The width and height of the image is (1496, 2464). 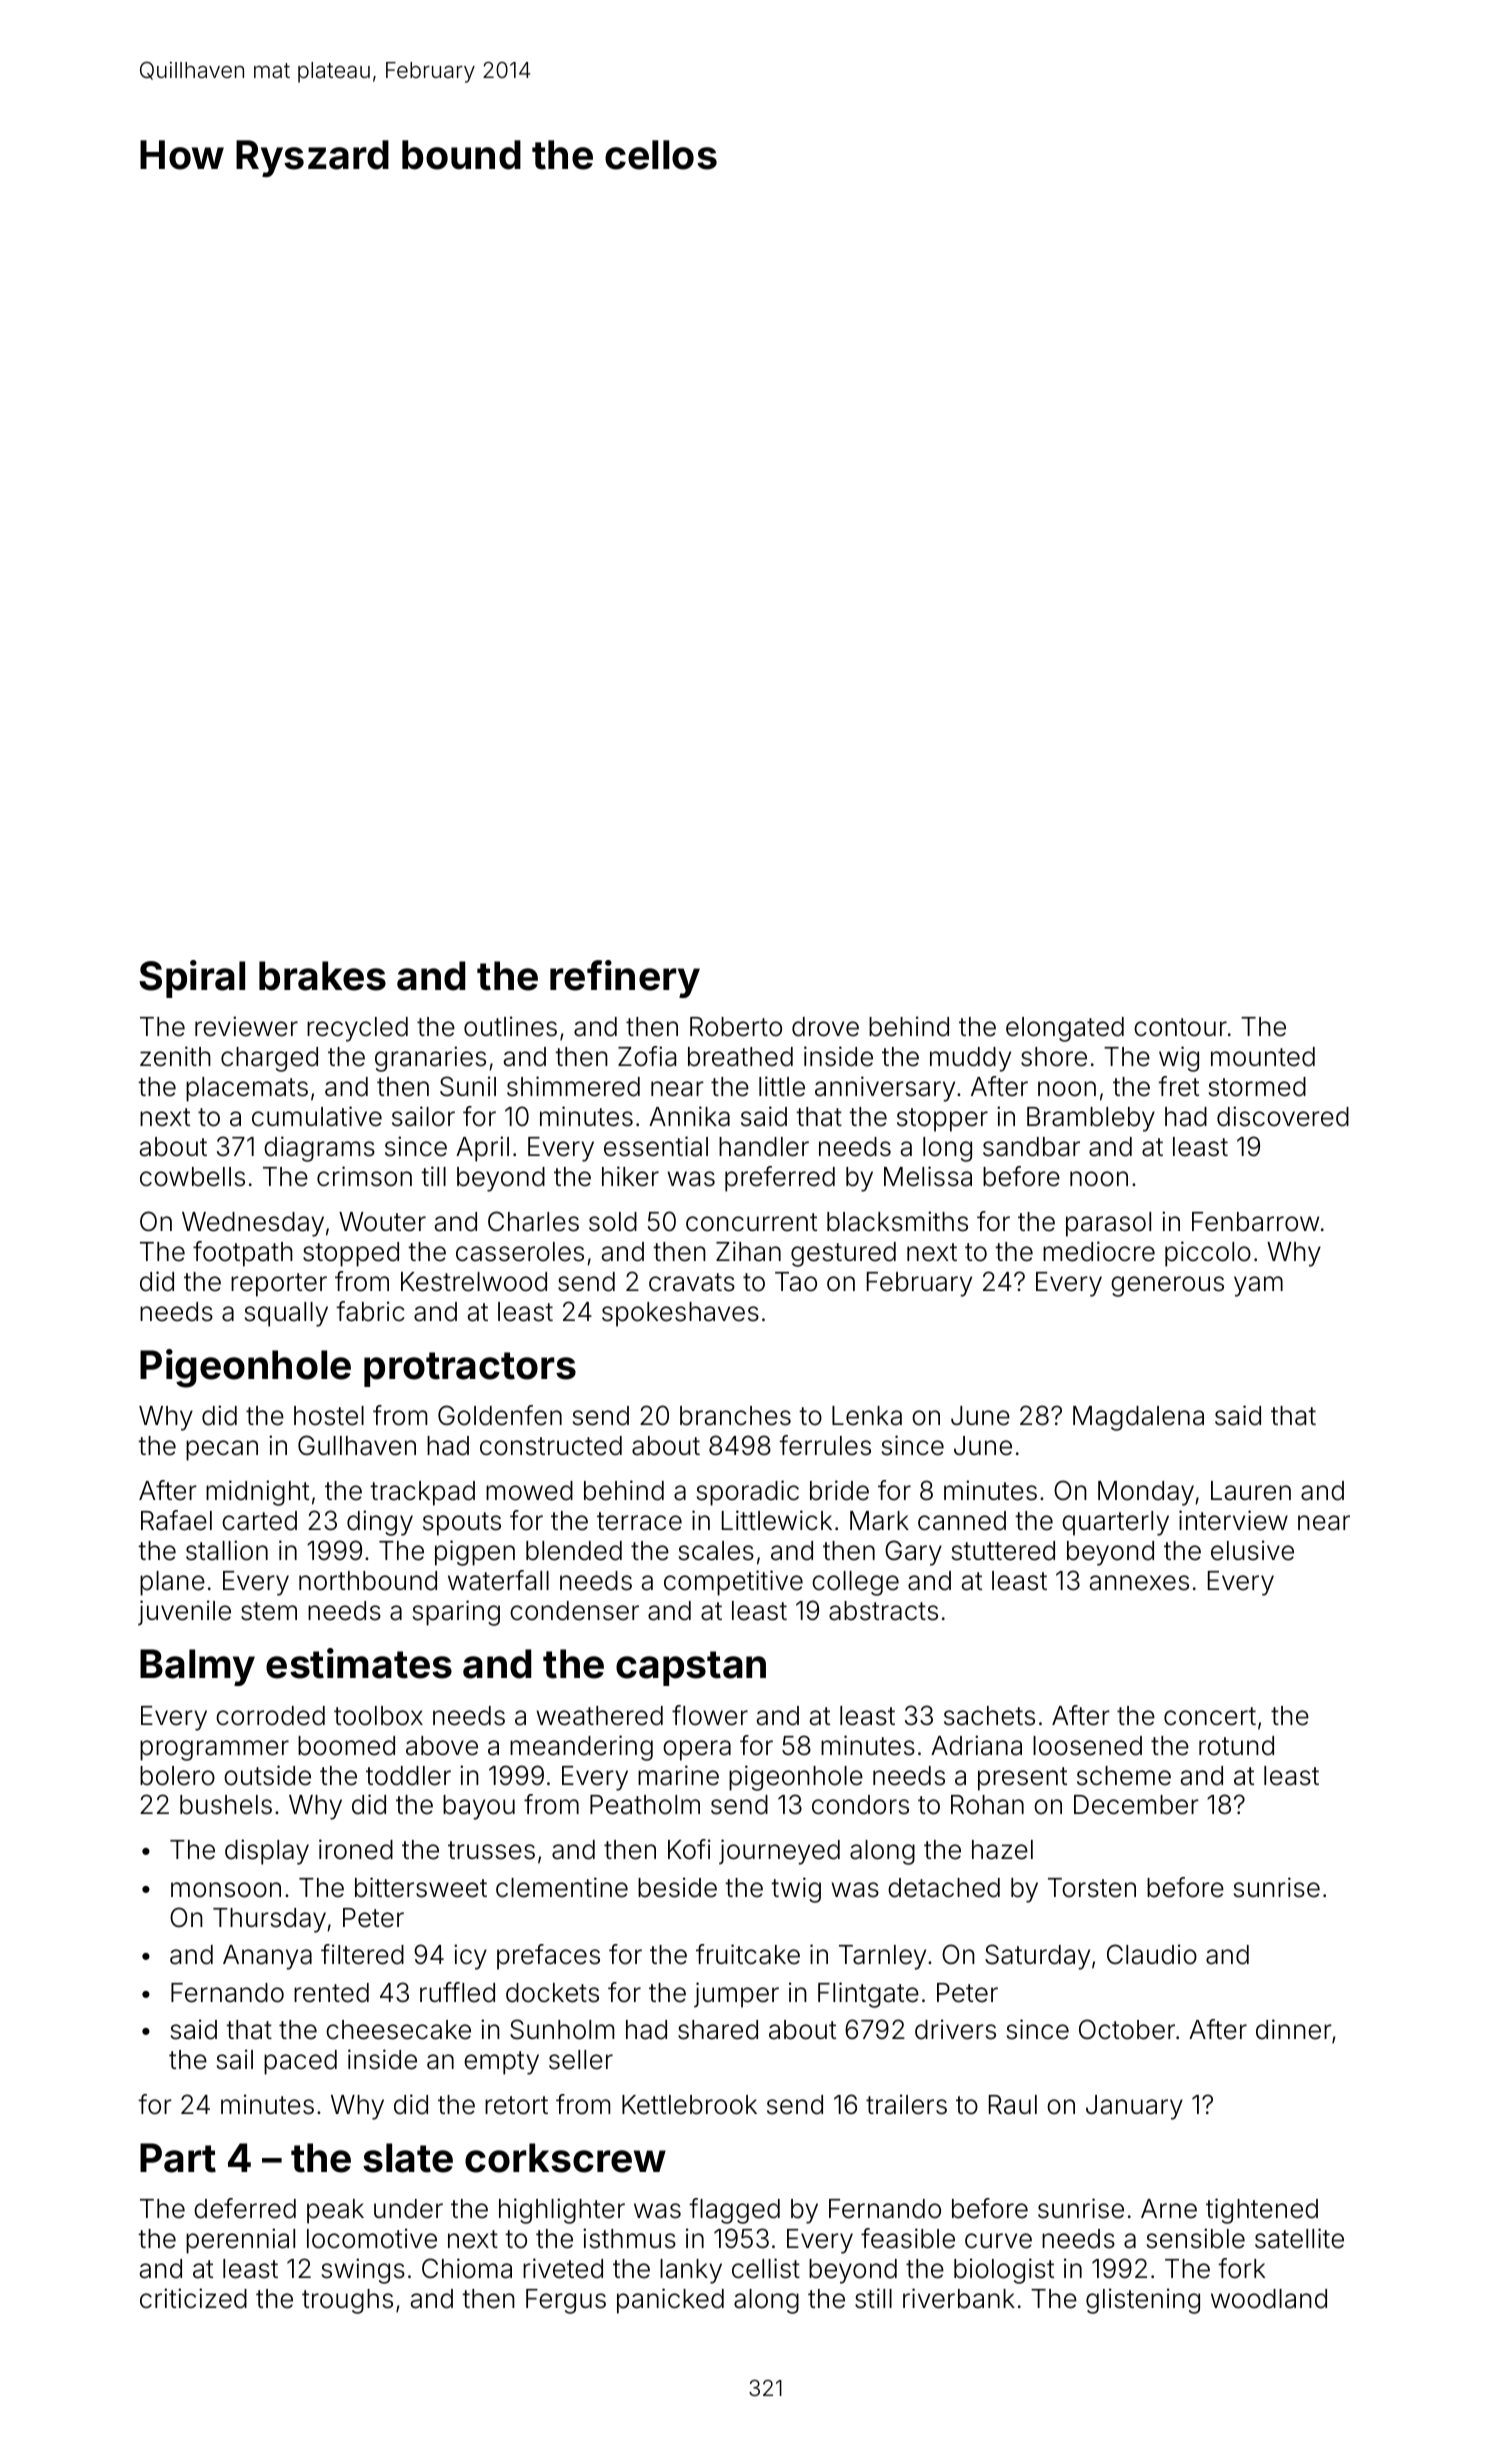 What do you see at coordinates (319, 1149) in the image?
I see `diagrams` at bounding box center [319, 1149].
